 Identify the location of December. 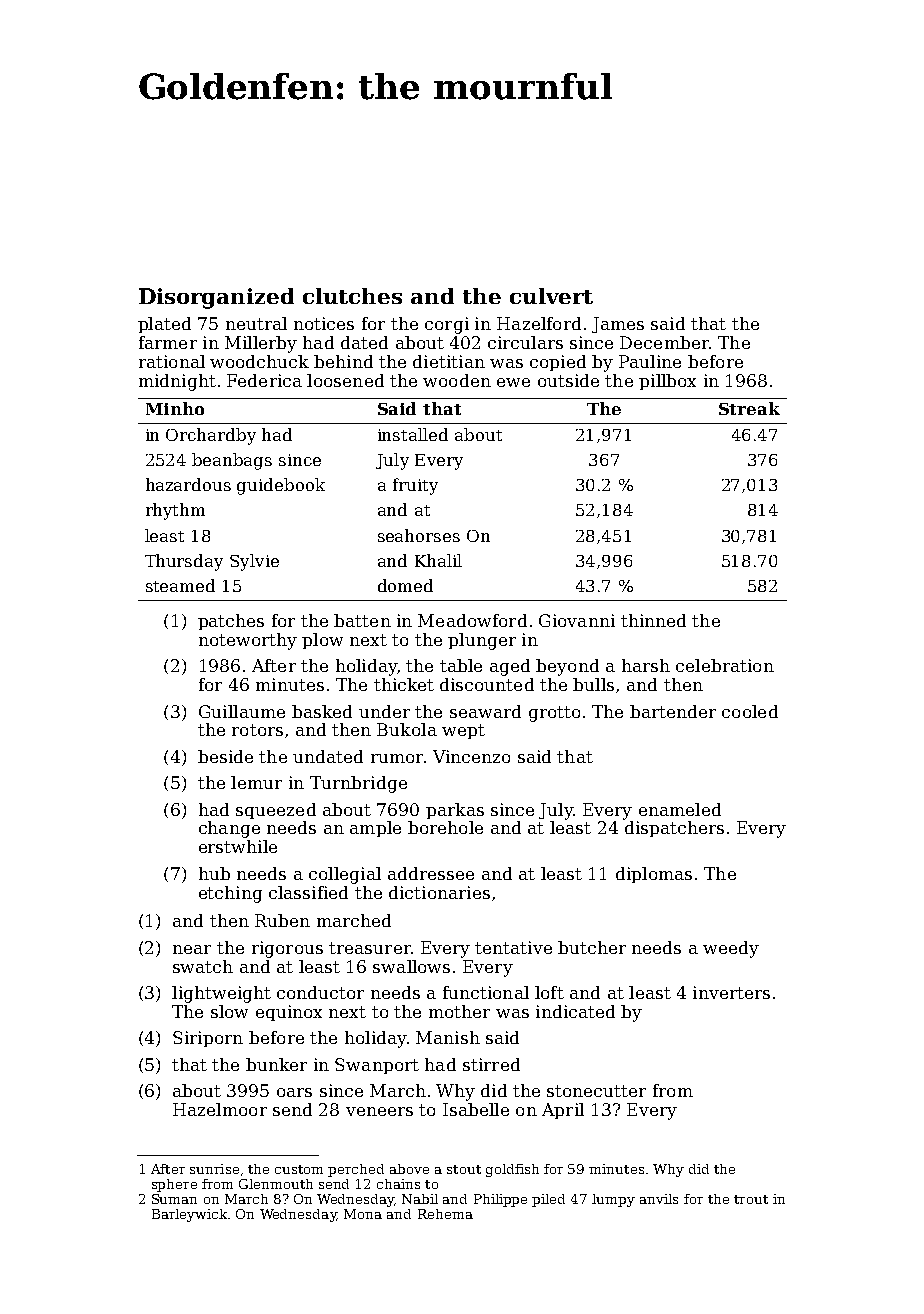
(664, 342).
